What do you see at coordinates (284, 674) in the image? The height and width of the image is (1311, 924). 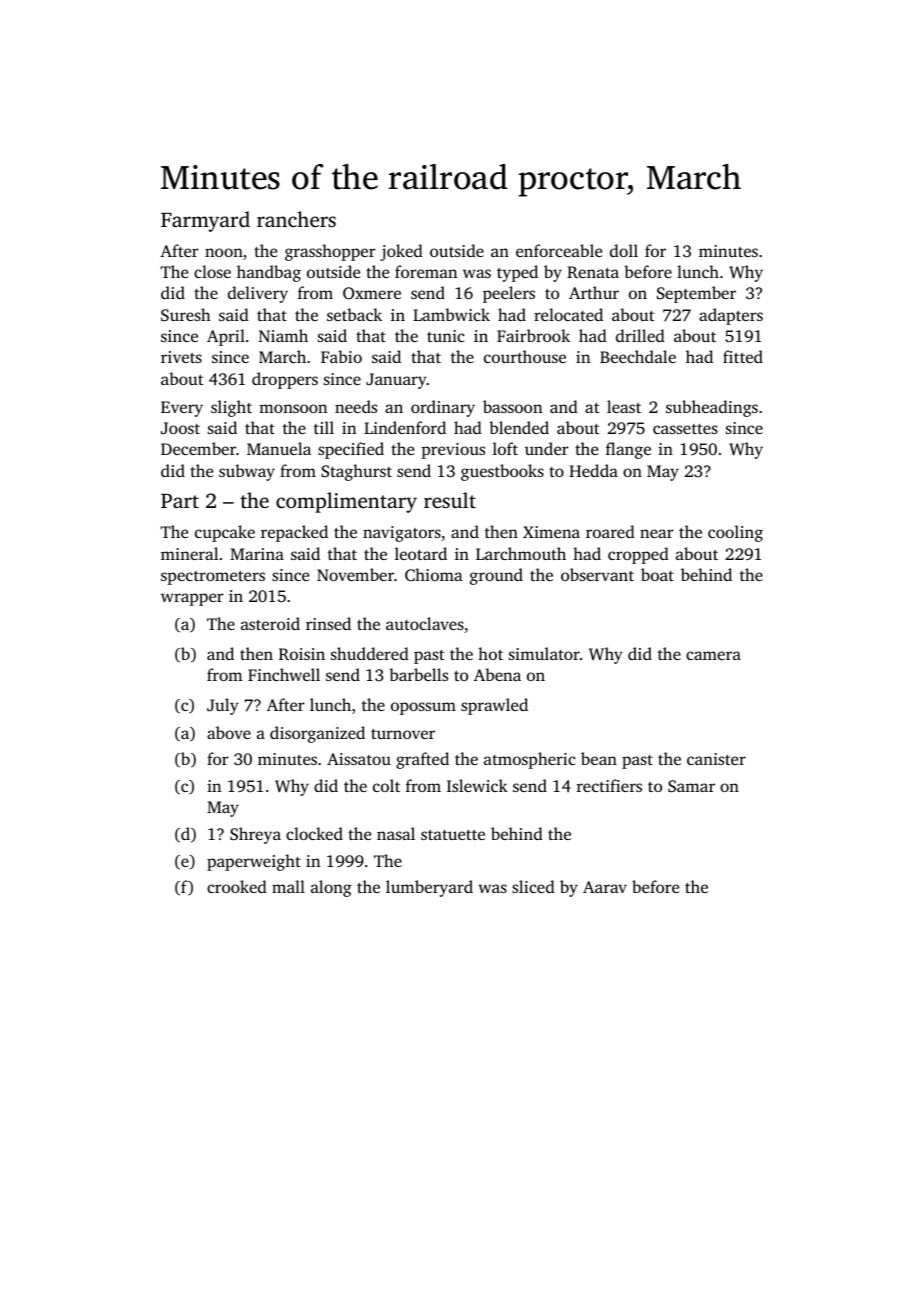 I see `Finchwell` at bounding box center [284, 674].
